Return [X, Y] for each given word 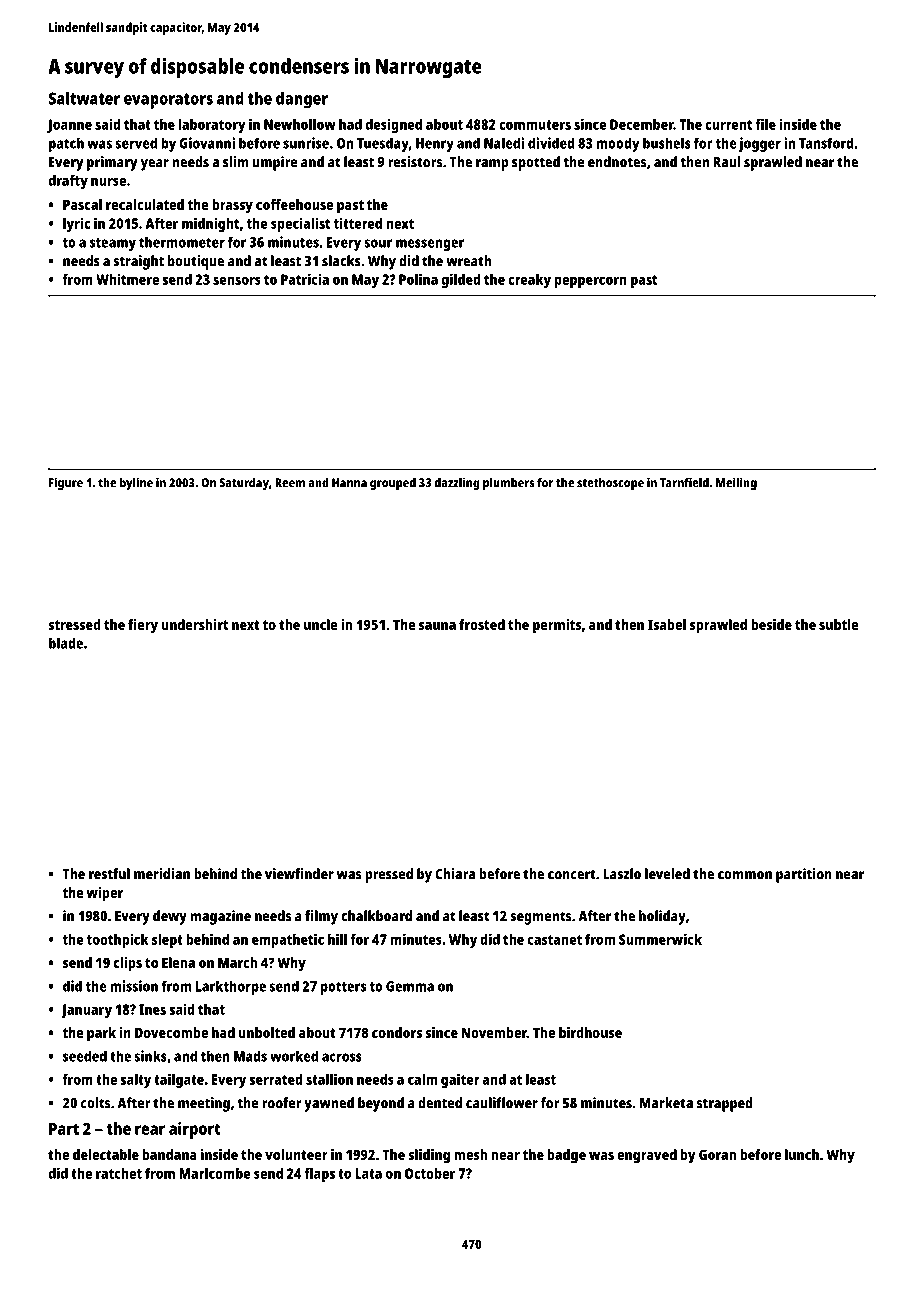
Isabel [667, 624]
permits [557, 626]
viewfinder [299, 874]
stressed [74, 624]
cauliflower [502, 1103]
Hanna [349, 483]
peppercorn [591, 282]
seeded [85, 1056]
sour [378, 243]
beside [771, 624]
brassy [232, 206]
